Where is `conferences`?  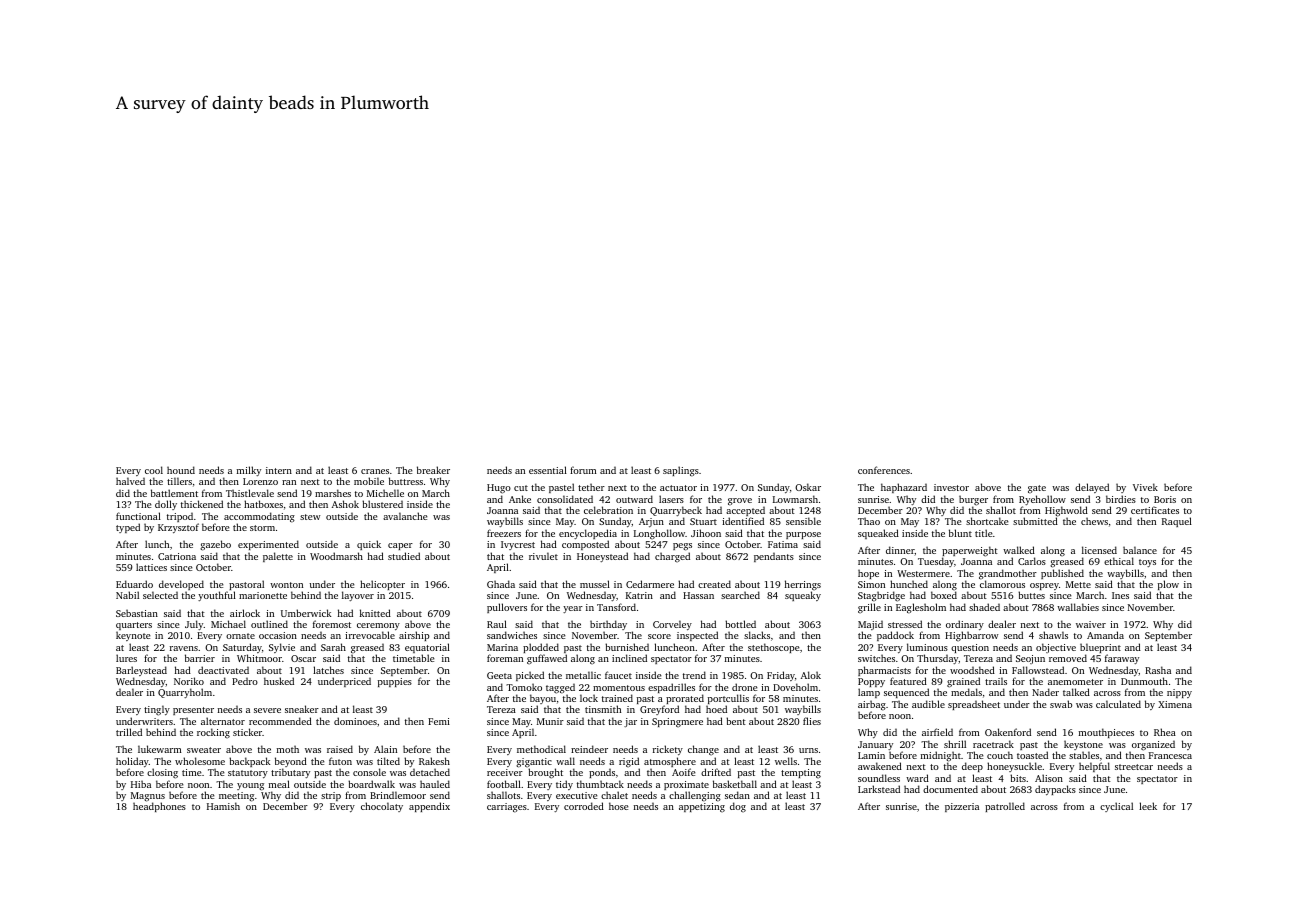
conferences is located at coordinates (884, 470).
